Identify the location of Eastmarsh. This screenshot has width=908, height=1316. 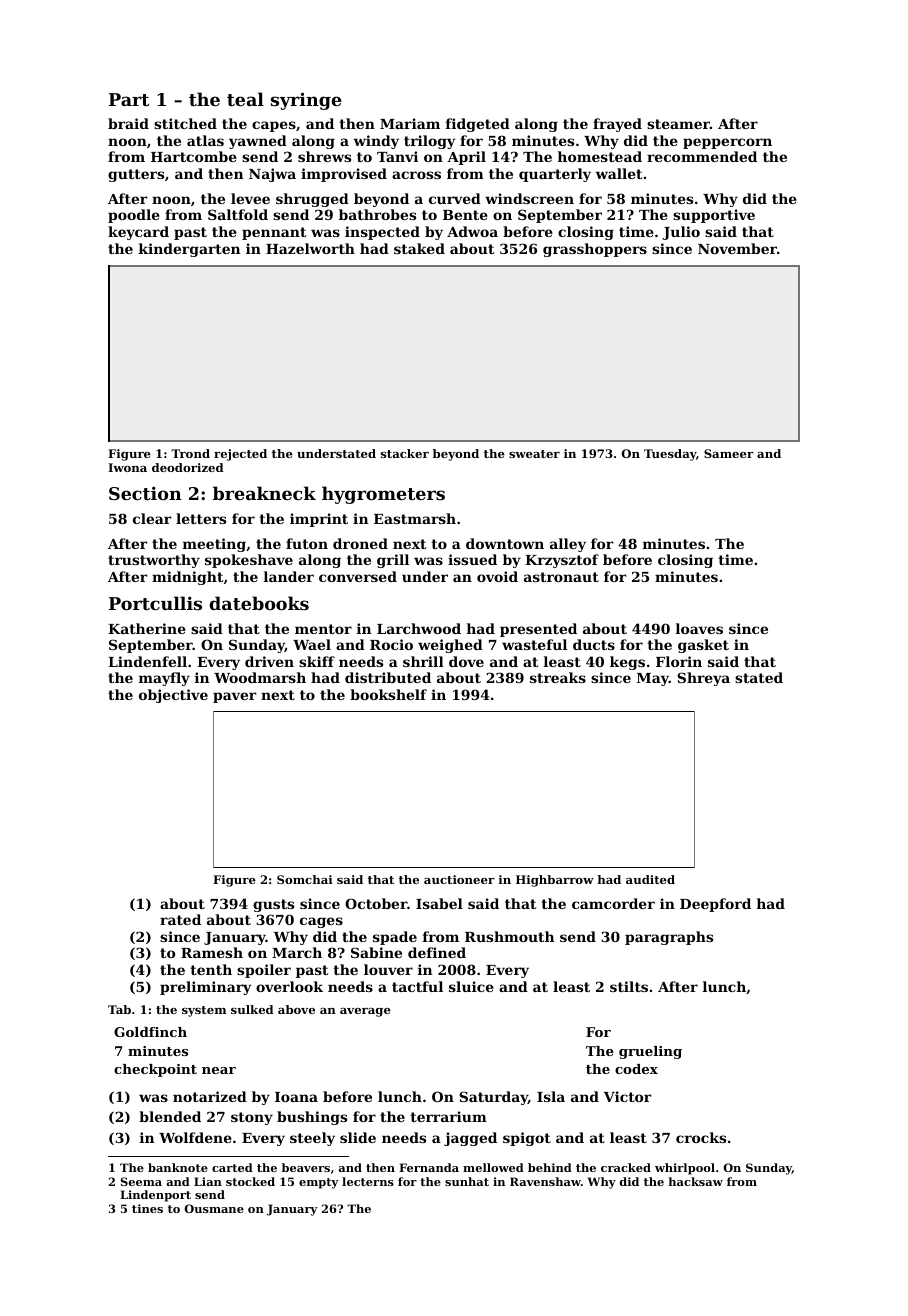
(415, 518).
